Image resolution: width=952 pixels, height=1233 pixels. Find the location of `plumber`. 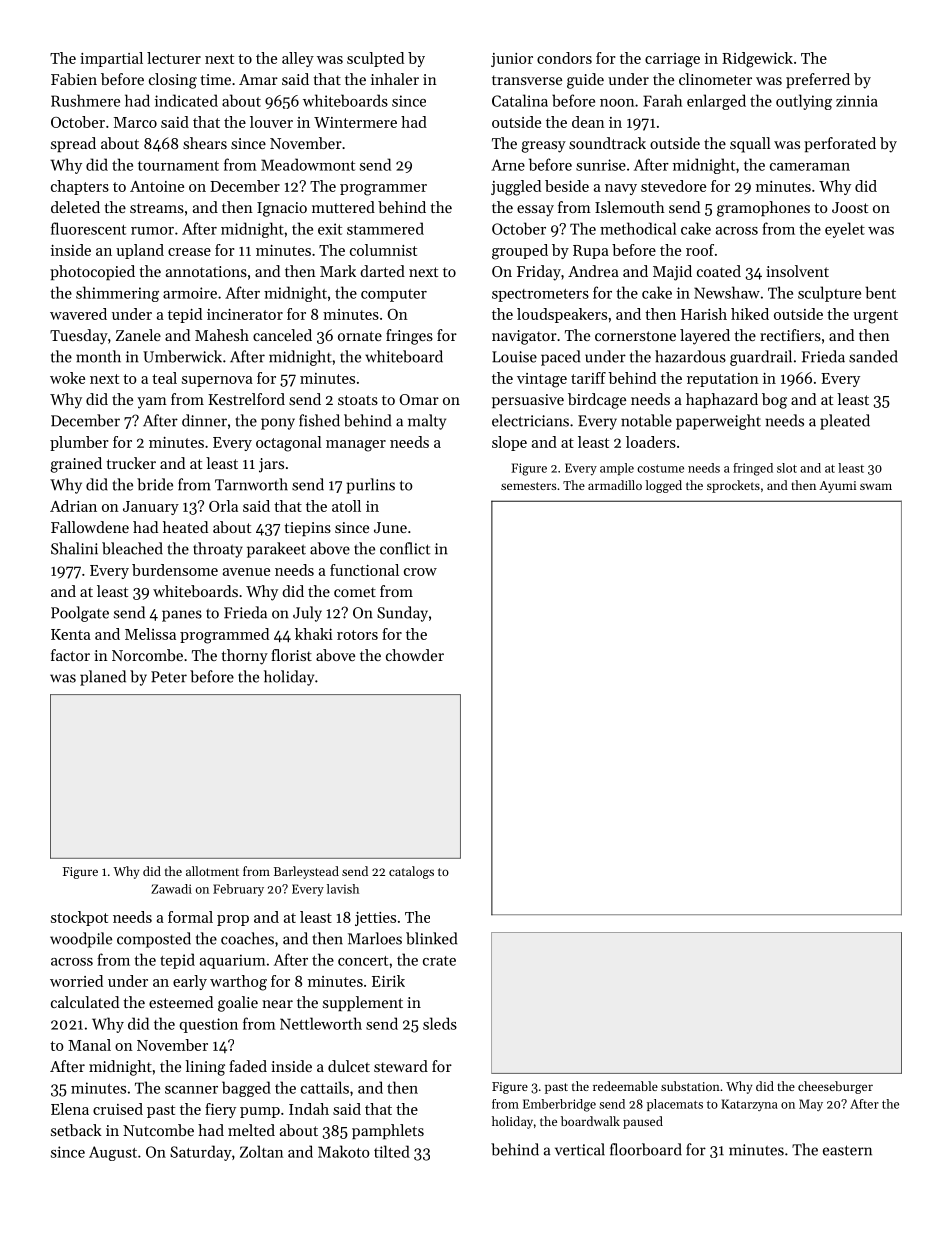

plumber is located at coordinates (79, 443).
